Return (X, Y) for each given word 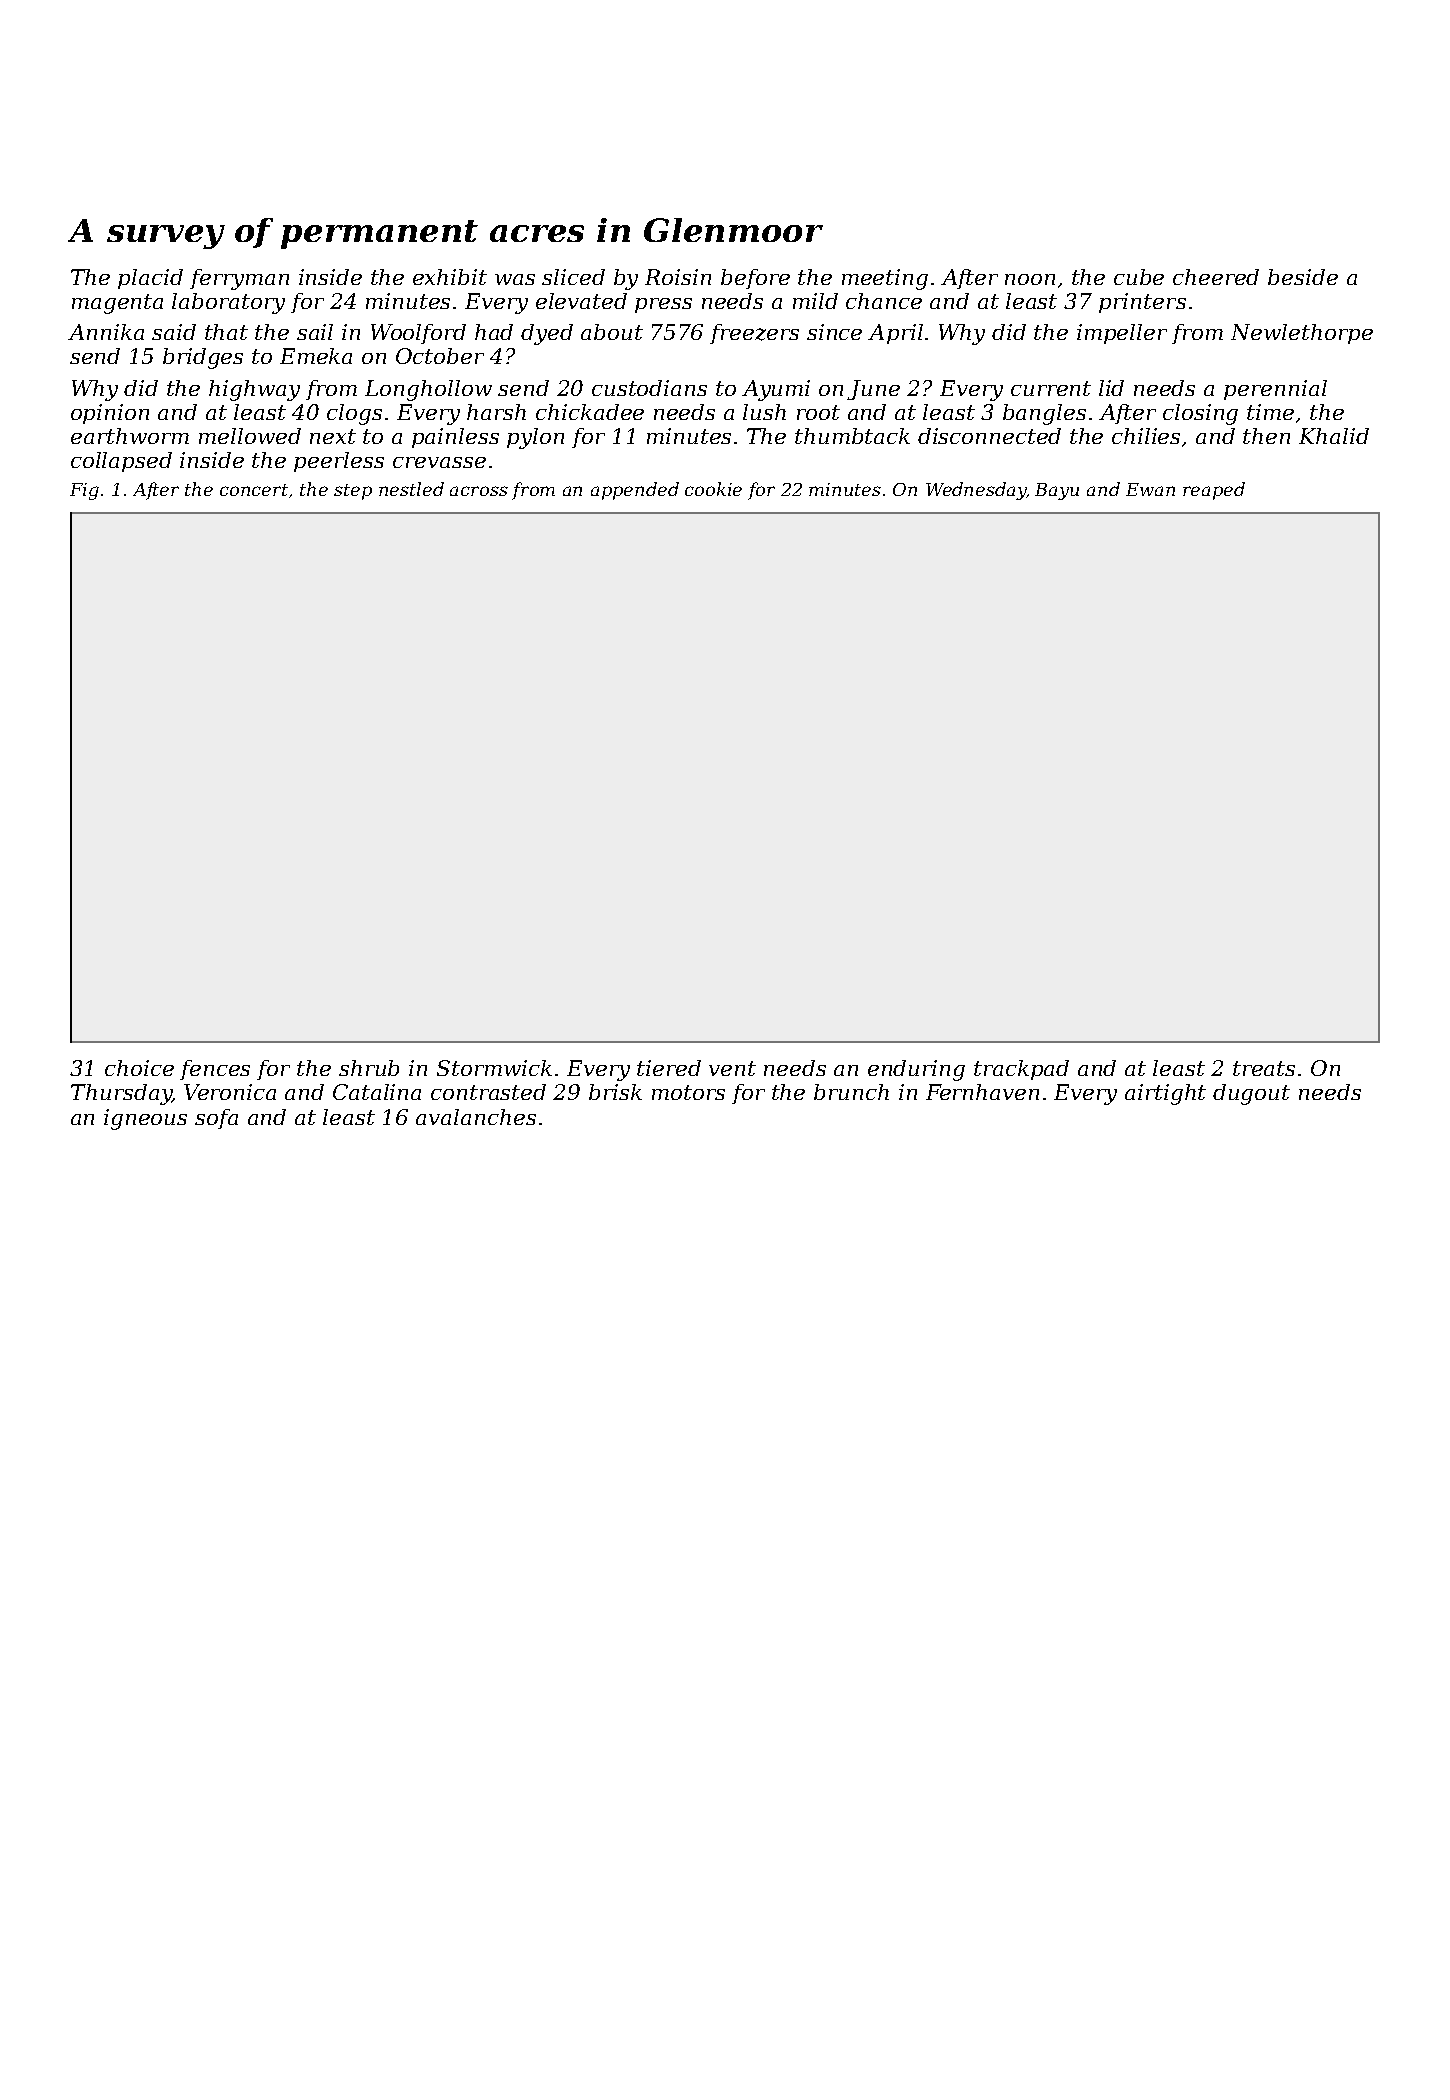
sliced (573, 277)
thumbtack (852, 436)
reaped (1214, 491)
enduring (916, 1070)
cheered (1216, 277)
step (353, 492)
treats (1264, 1068)
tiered (669, 1068)
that (226, 332)
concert (254, 490)
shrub (369, 1068)
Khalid (1334, 436)
